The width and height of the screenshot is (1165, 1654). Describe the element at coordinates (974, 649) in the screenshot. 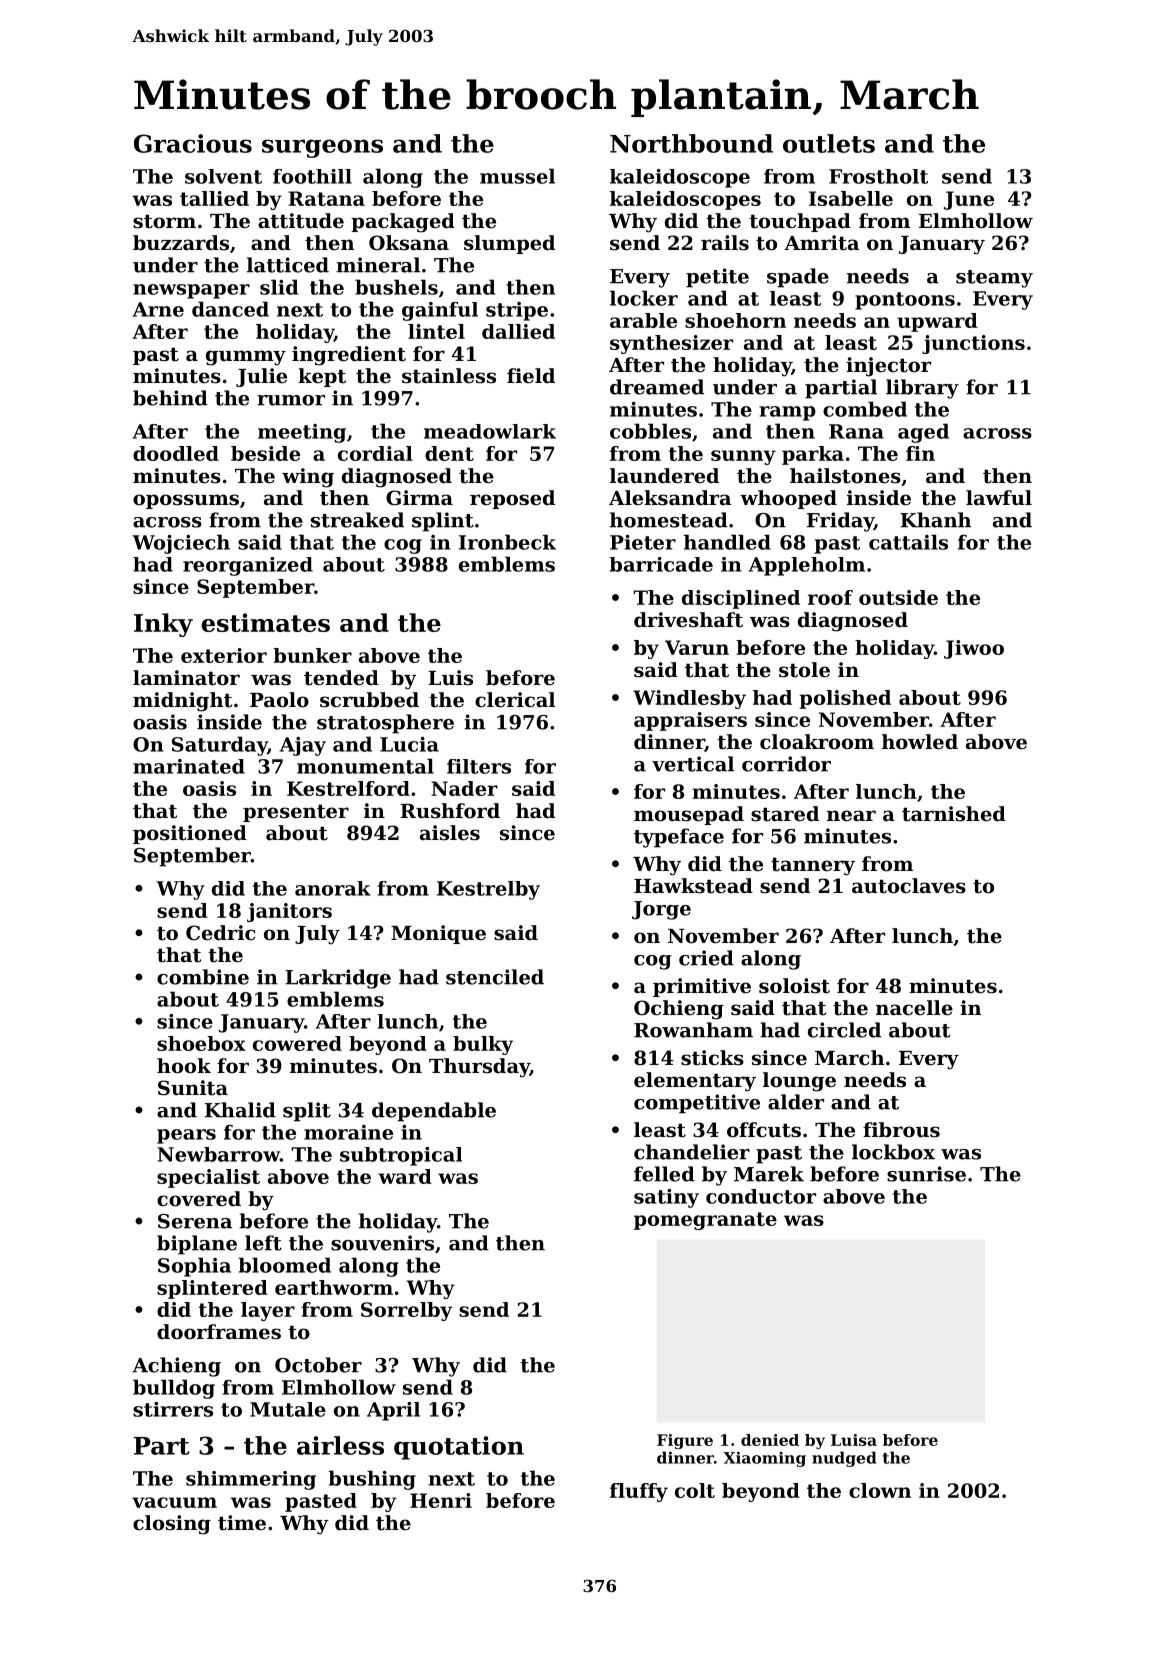

I see `Jiwoo` at that location.
